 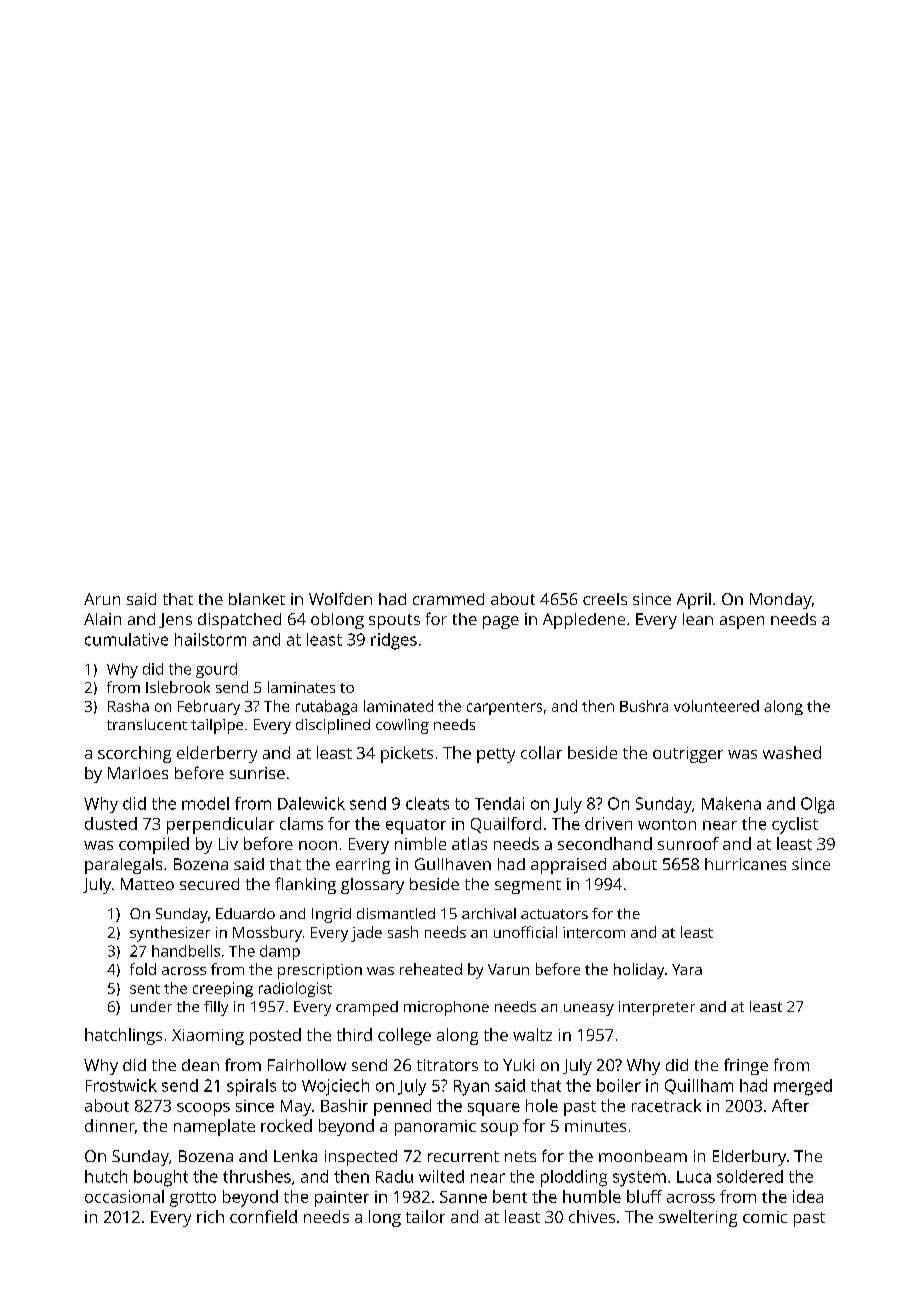 I want to click on occasional, so click(x=124, y=1196).
